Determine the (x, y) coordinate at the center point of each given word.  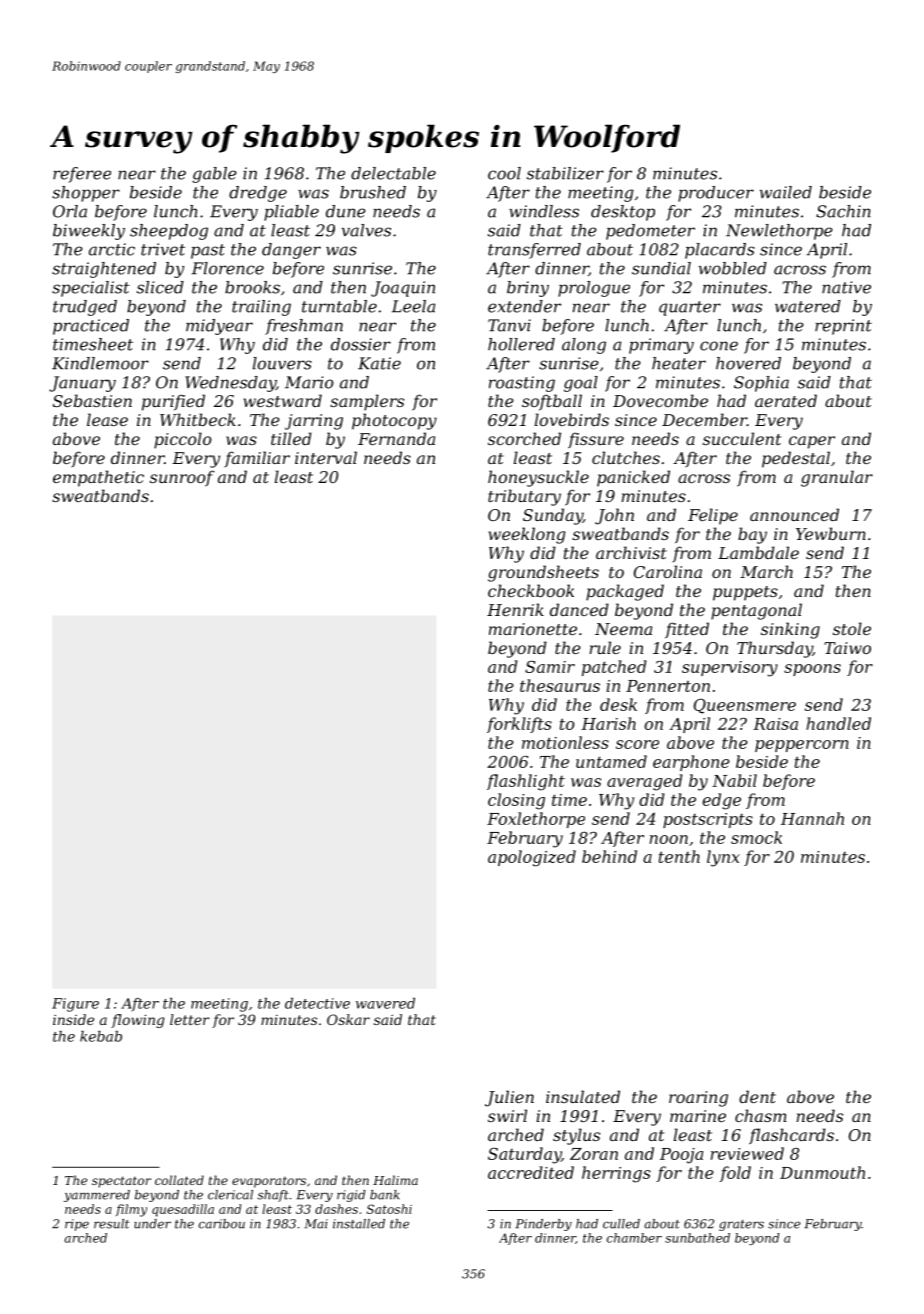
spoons (812, 670)
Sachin (843, 211)
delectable (393, 173)
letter (190, 1019)
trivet (163, 249)
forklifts (519, 725)
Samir (550, 666)
